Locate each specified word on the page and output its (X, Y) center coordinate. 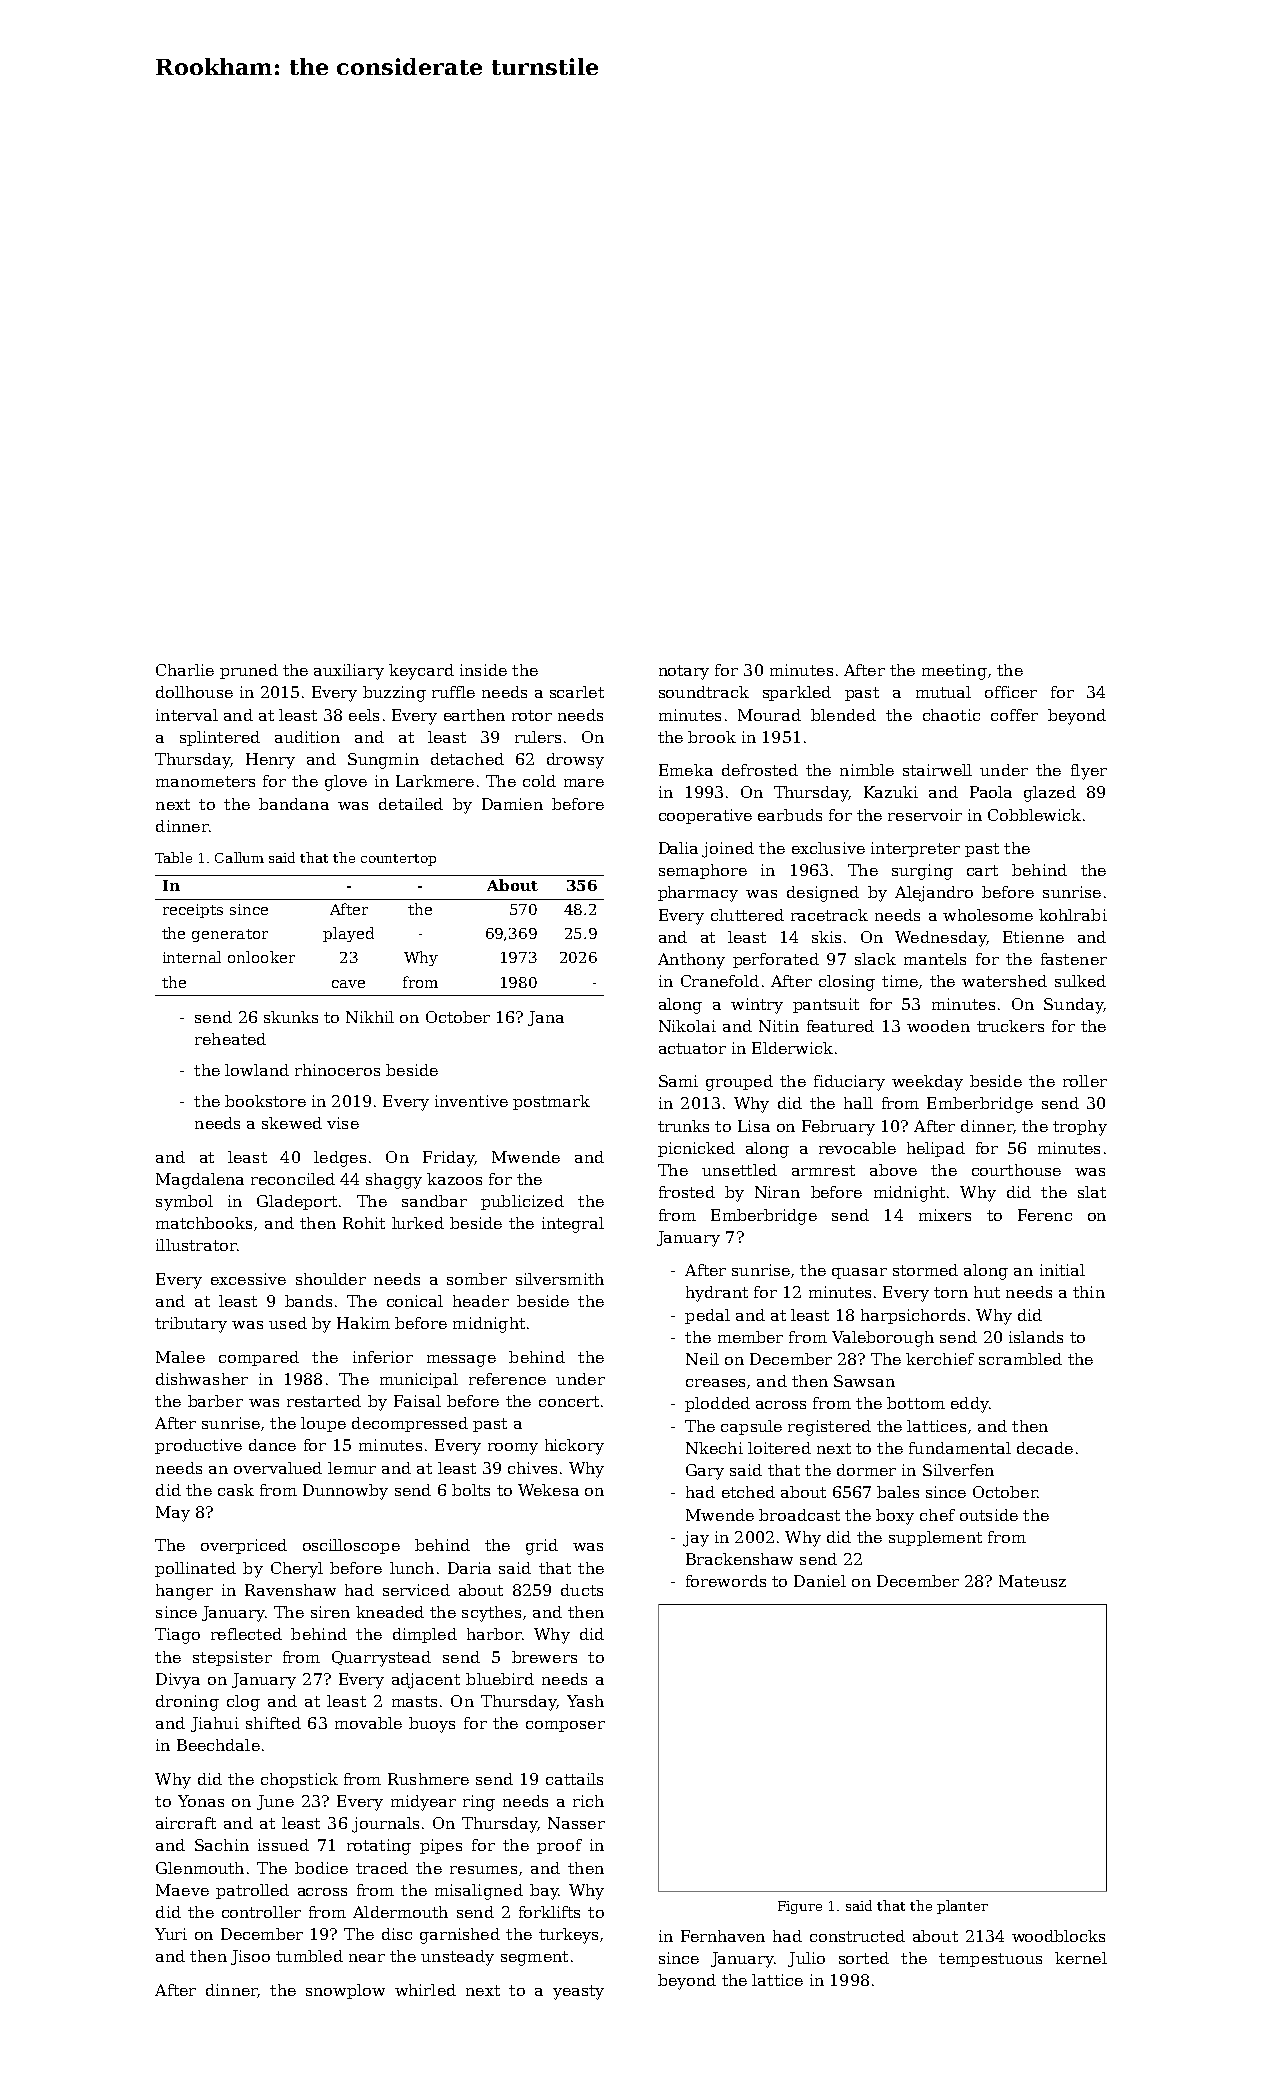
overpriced (244, 1546)
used (288, 1323)
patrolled (252, 1891)
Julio (806, 1959)
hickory (574, 1447)
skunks (291, 1017)
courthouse (1016, 1170)
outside (989, 1515)
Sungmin (383, 761)
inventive (471, 1101)
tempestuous (990, 1960)
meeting (954, 672)
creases (715, 1383)
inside (483, 670)
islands (1036, 1337)
